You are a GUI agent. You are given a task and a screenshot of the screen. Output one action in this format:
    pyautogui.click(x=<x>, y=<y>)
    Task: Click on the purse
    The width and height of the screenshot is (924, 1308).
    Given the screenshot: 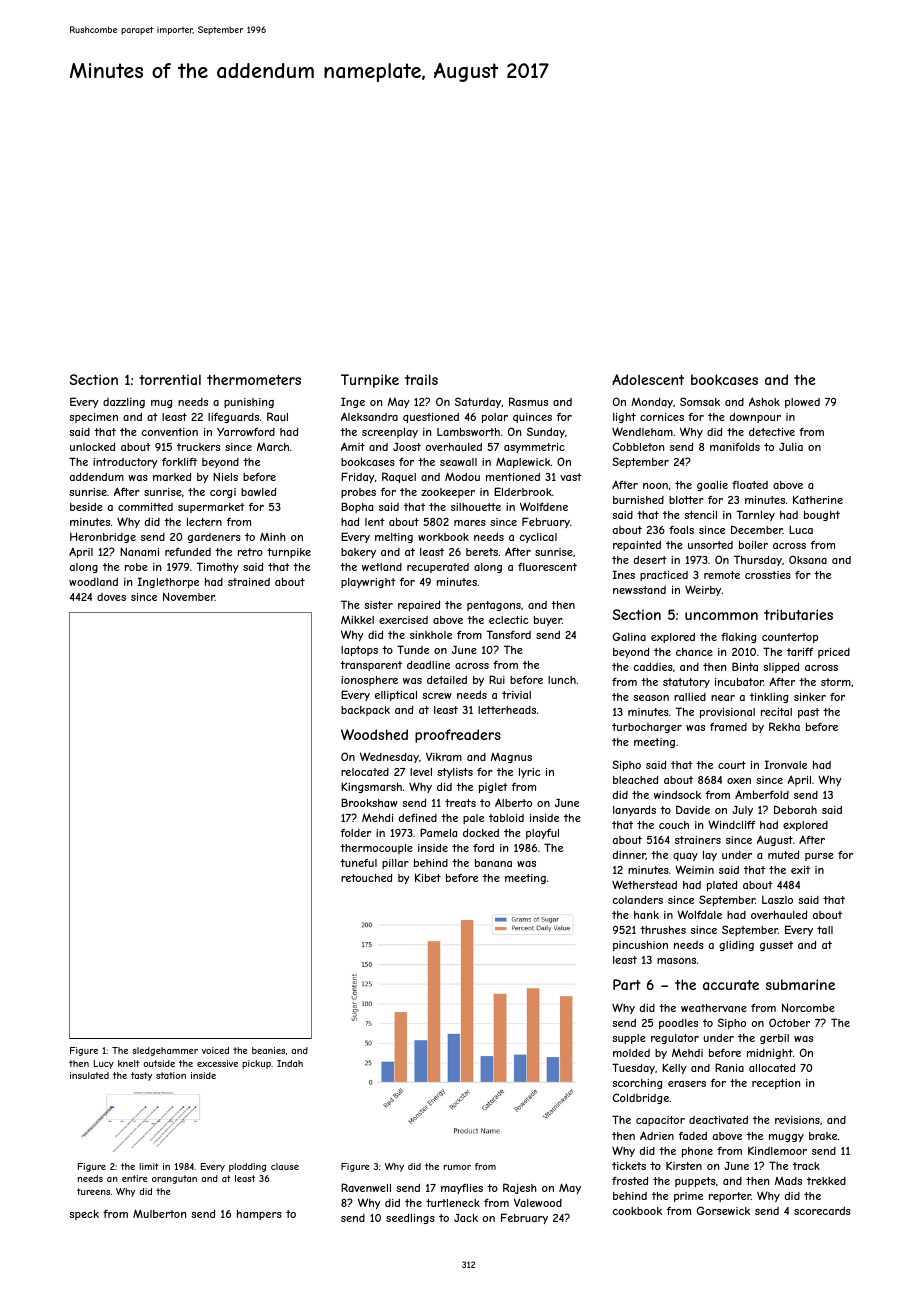 What is the action you would take?
    pyautogui.click(x=819, y=857)
